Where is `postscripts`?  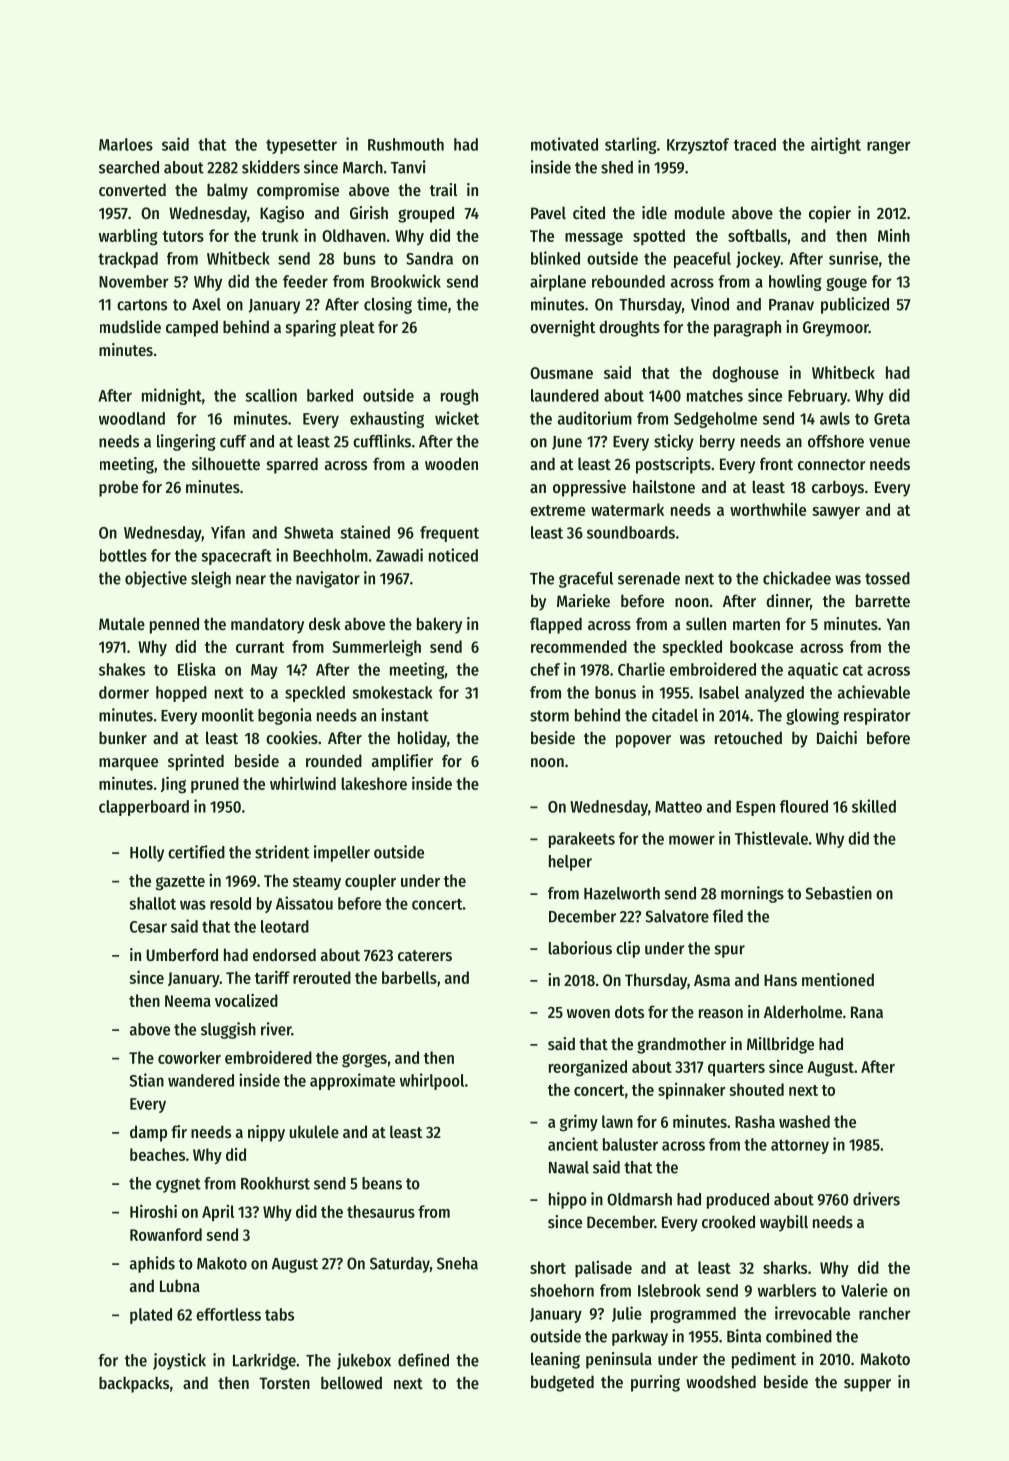
postscripts is located at coordinates (673, 465).
